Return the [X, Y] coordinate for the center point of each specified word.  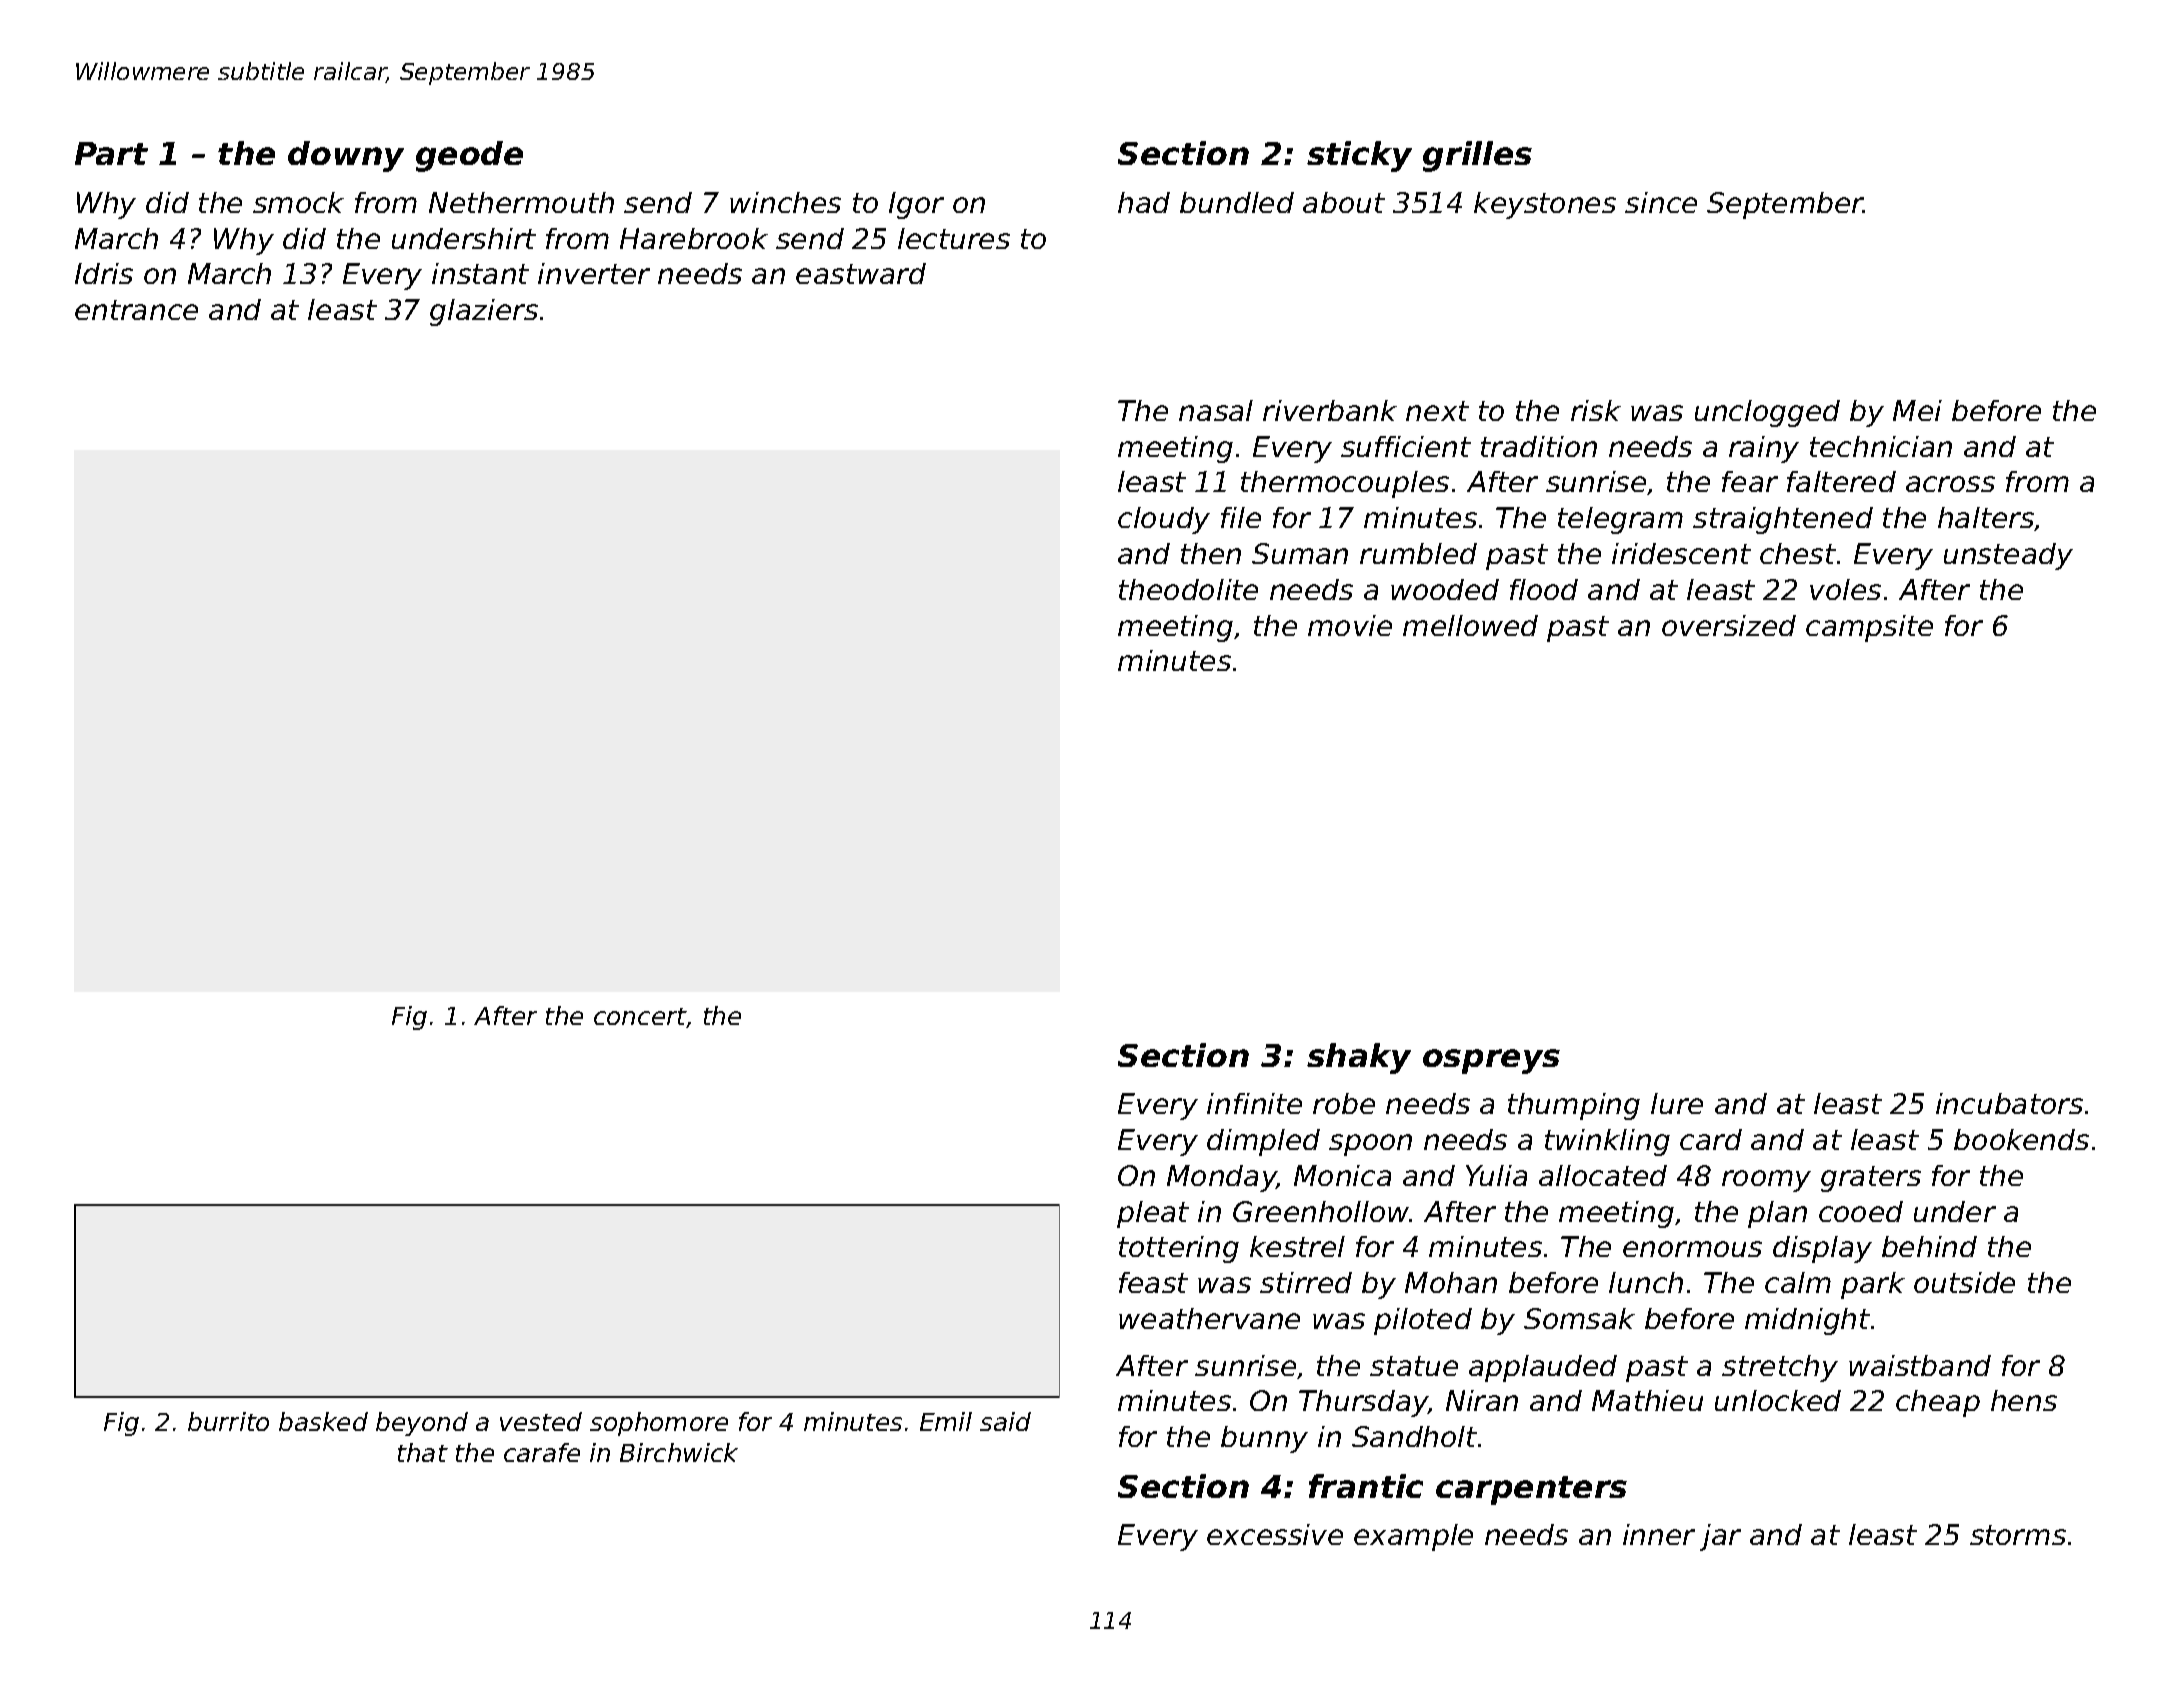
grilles [1477, 156]
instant [480, 273]
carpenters [1531, 1490]
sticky [1359, 156]
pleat [1153, 1214]
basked [323, 1421]
